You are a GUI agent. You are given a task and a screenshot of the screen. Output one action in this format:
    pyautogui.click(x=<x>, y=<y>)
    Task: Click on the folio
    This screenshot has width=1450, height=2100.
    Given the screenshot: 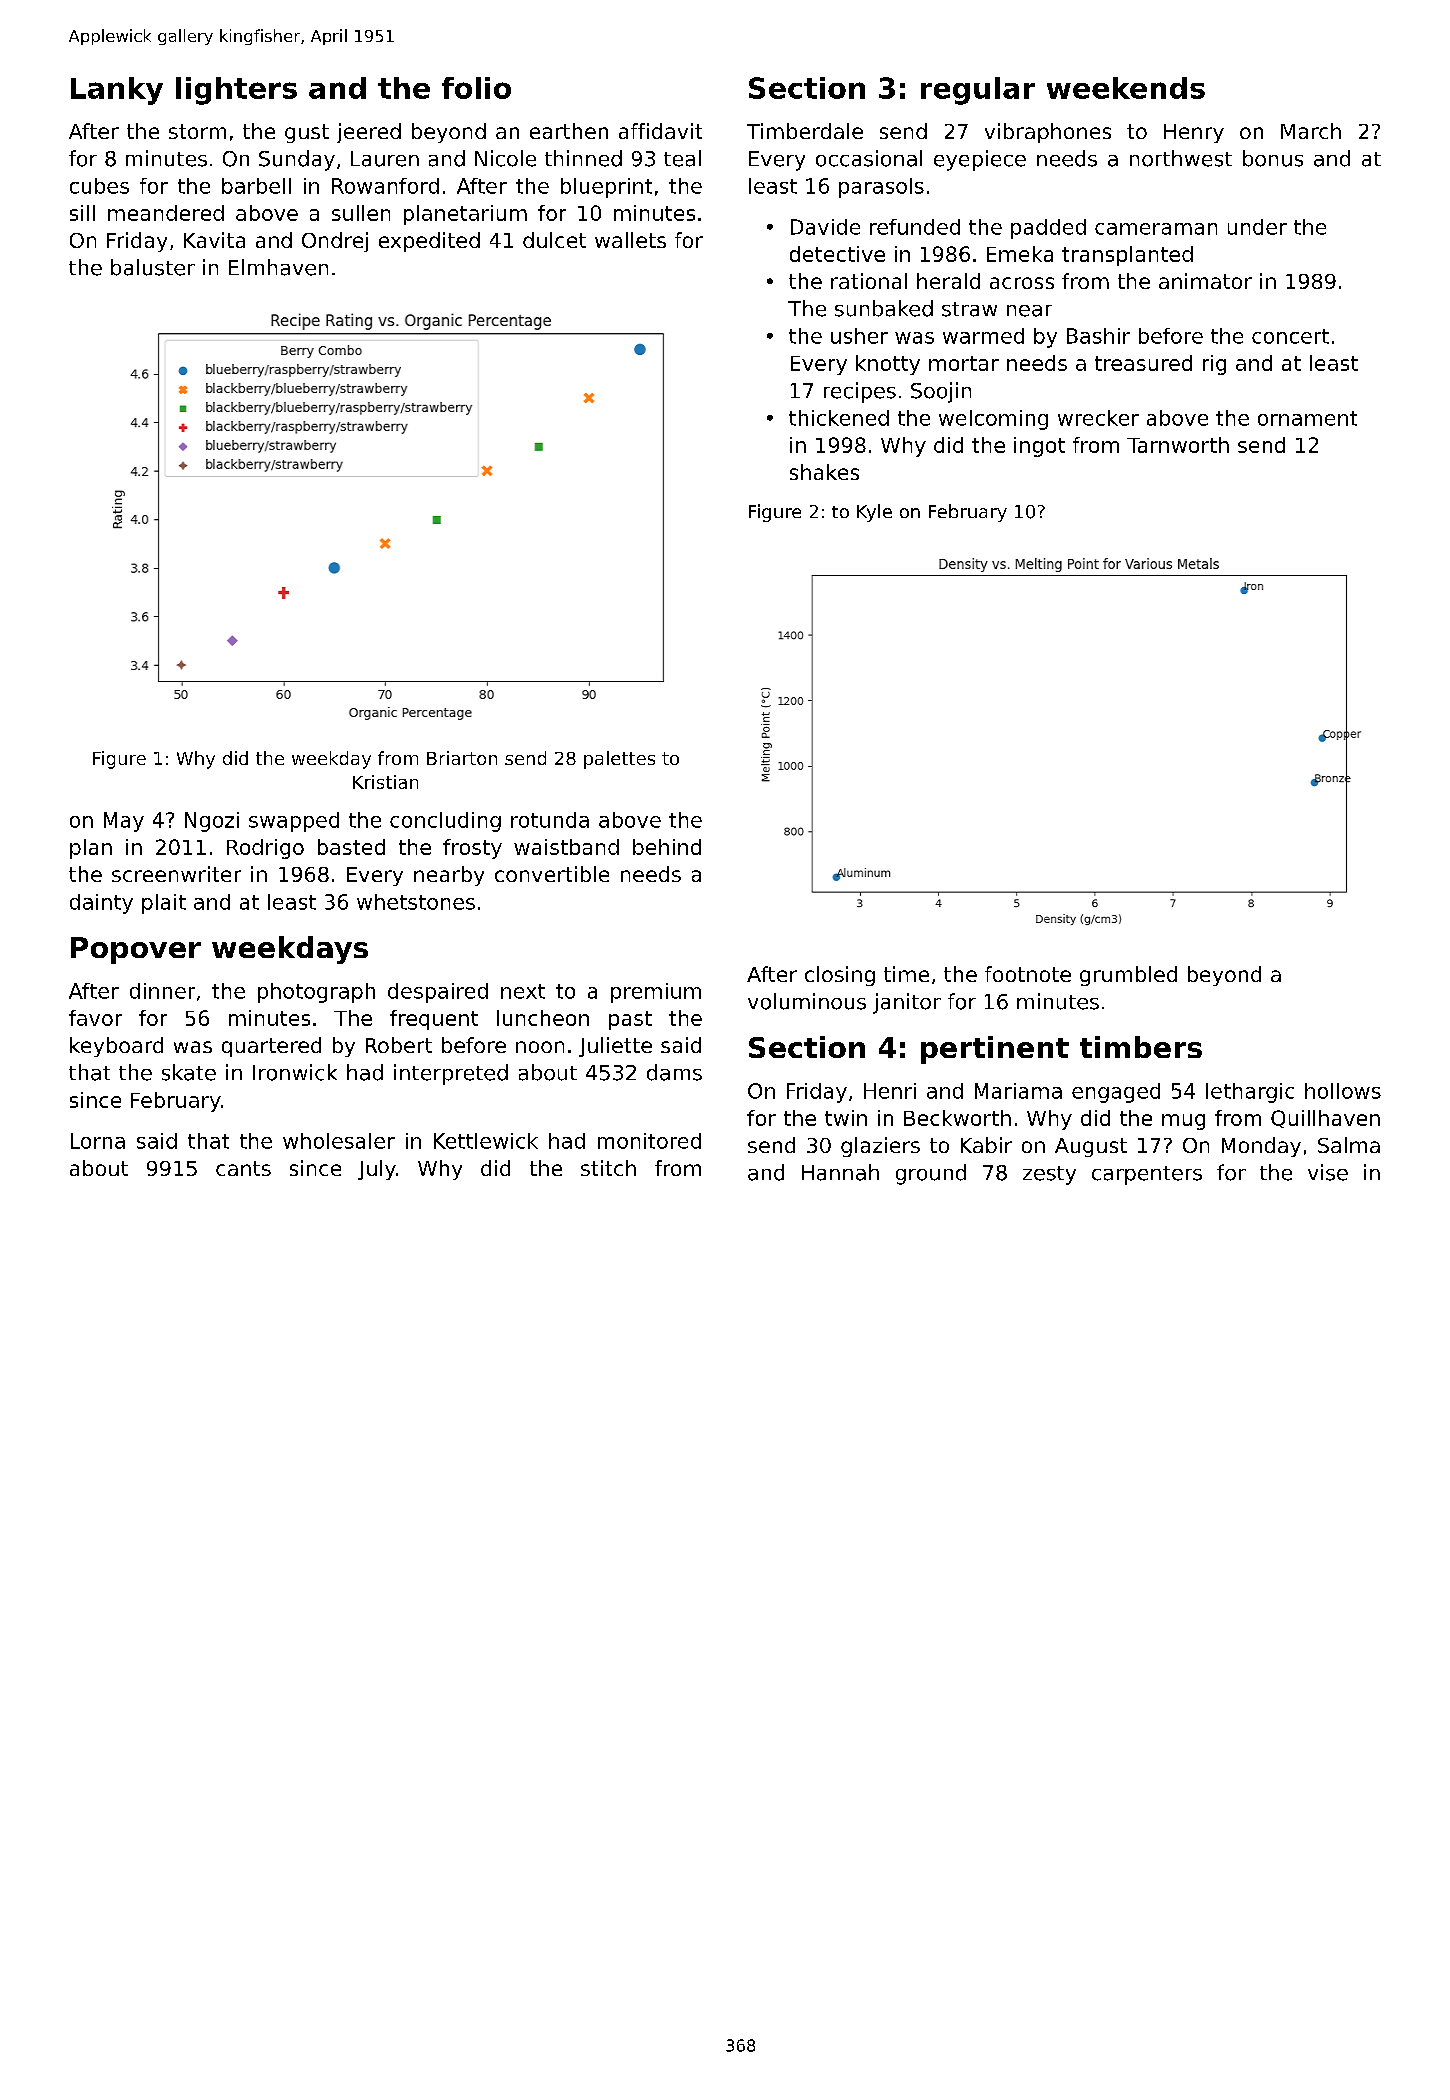 What is the action you would take?
    pyautogui.click(x=476, y=88)
